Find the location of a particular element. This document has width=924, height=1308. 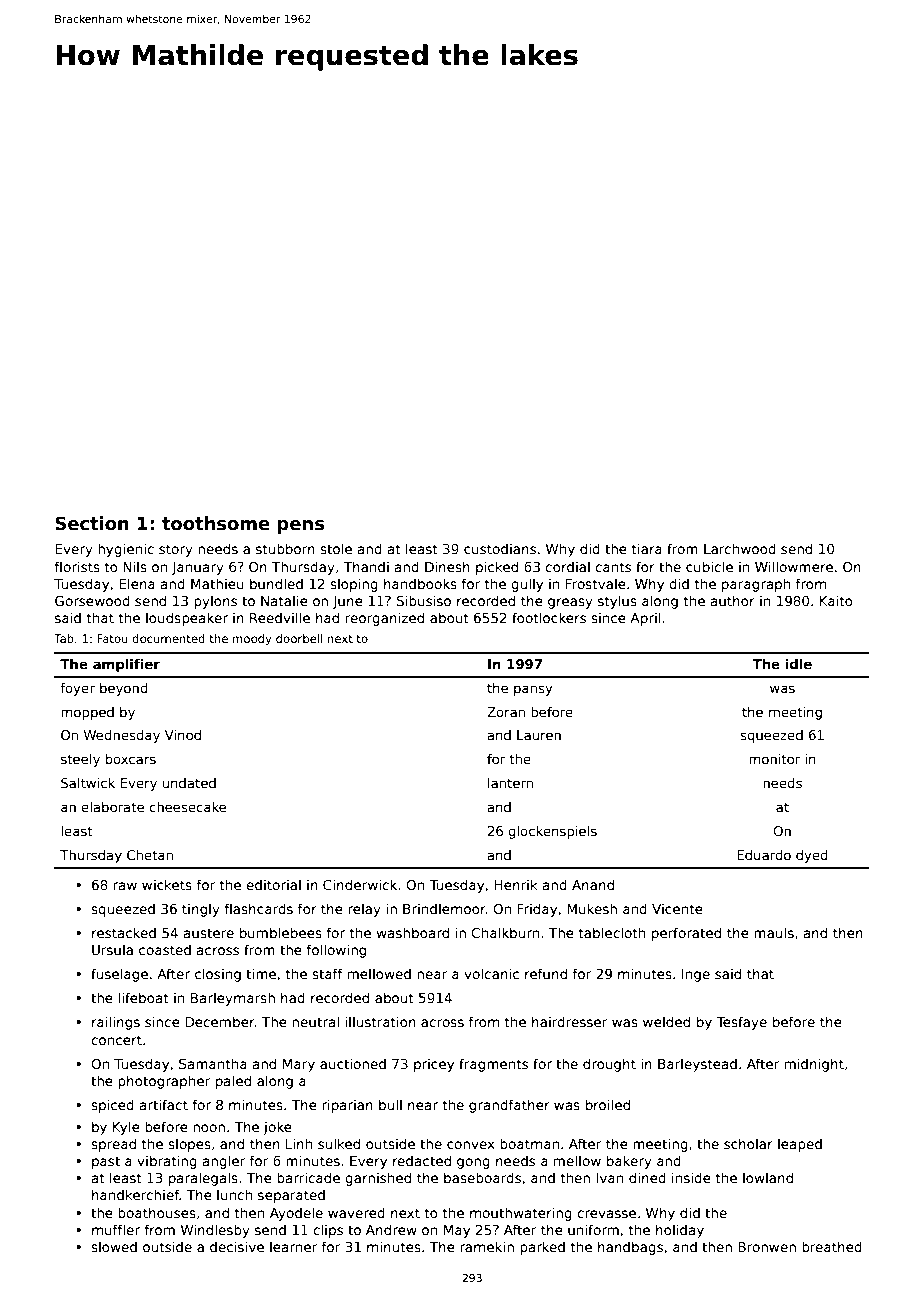

monitor is located at coordinates (774, 759).
